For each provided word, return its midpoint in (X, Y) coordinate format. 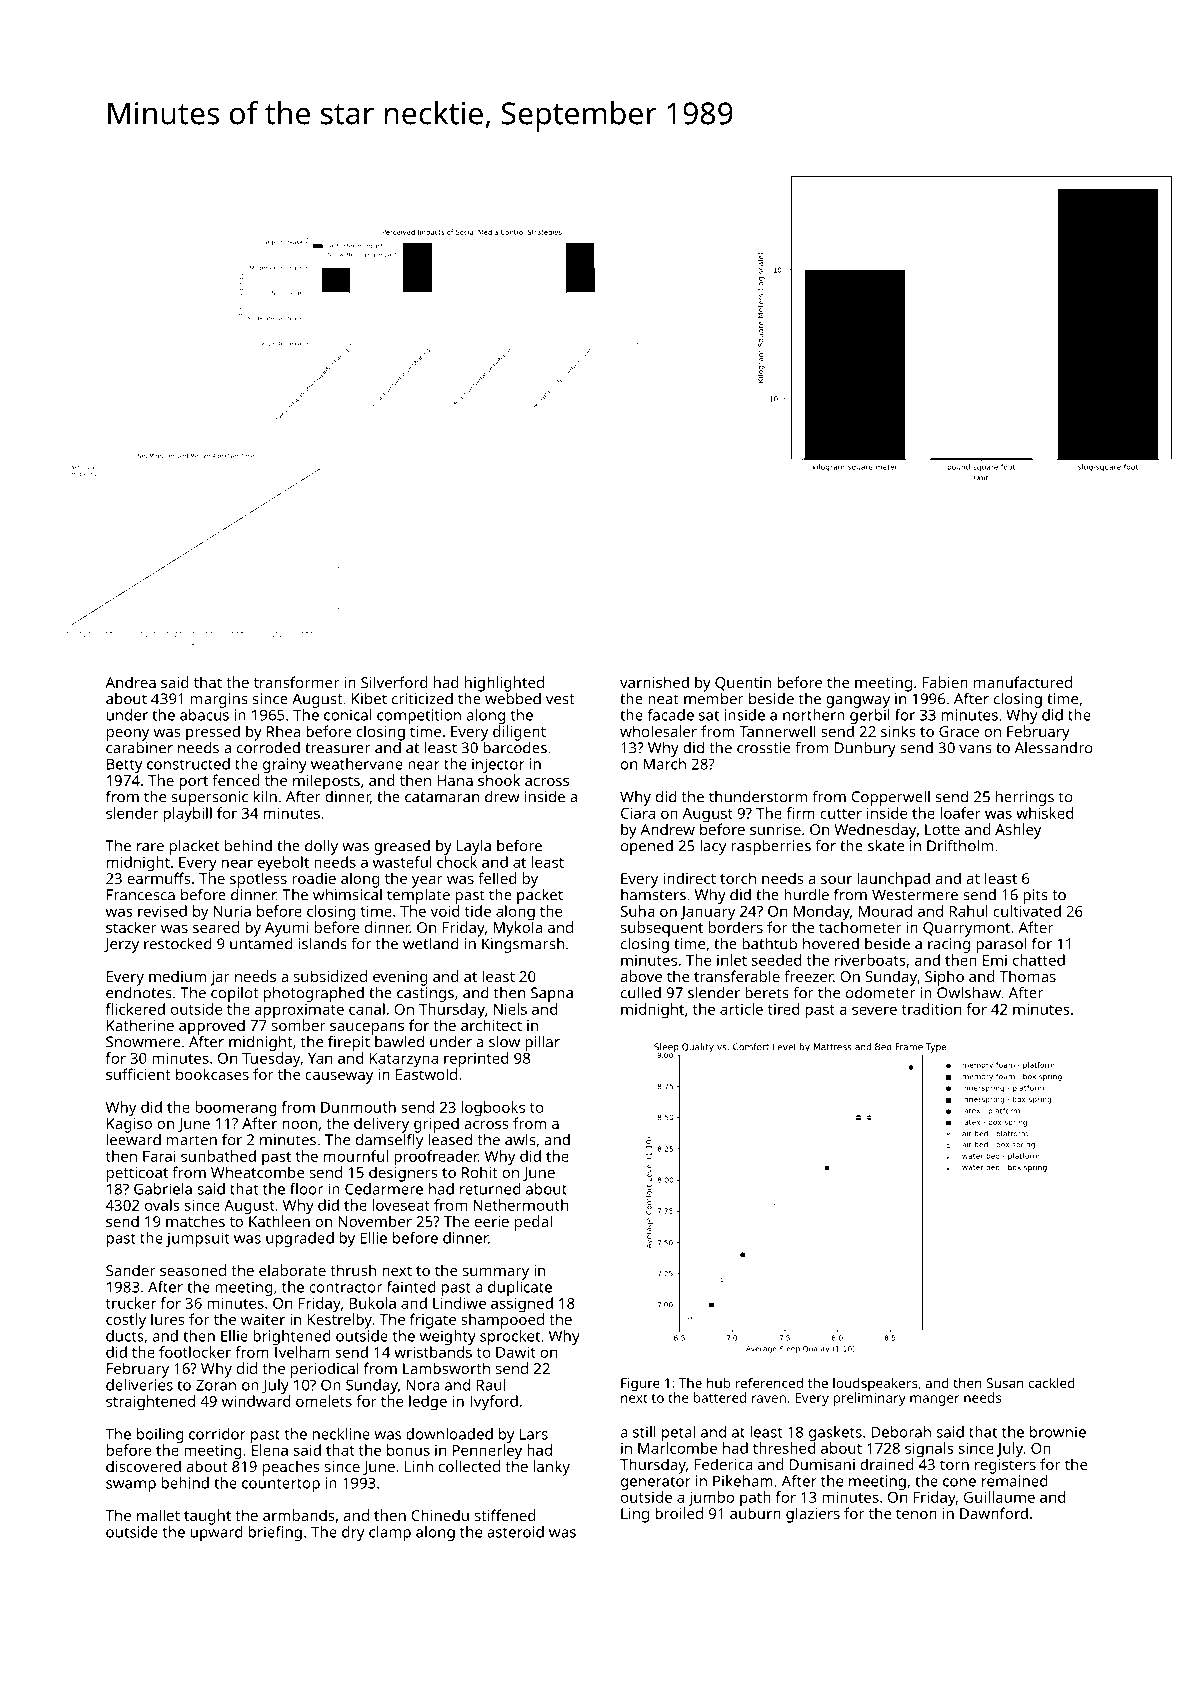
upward (216, 1533)
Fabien (945, 682)
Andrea (130, 682)
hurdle (806, 894)
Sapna (552, 994)
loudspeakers (875, 1384)
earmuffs (159, 878)
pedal (533, 1223)
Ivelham (302, 1352)
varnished (654, 682)
